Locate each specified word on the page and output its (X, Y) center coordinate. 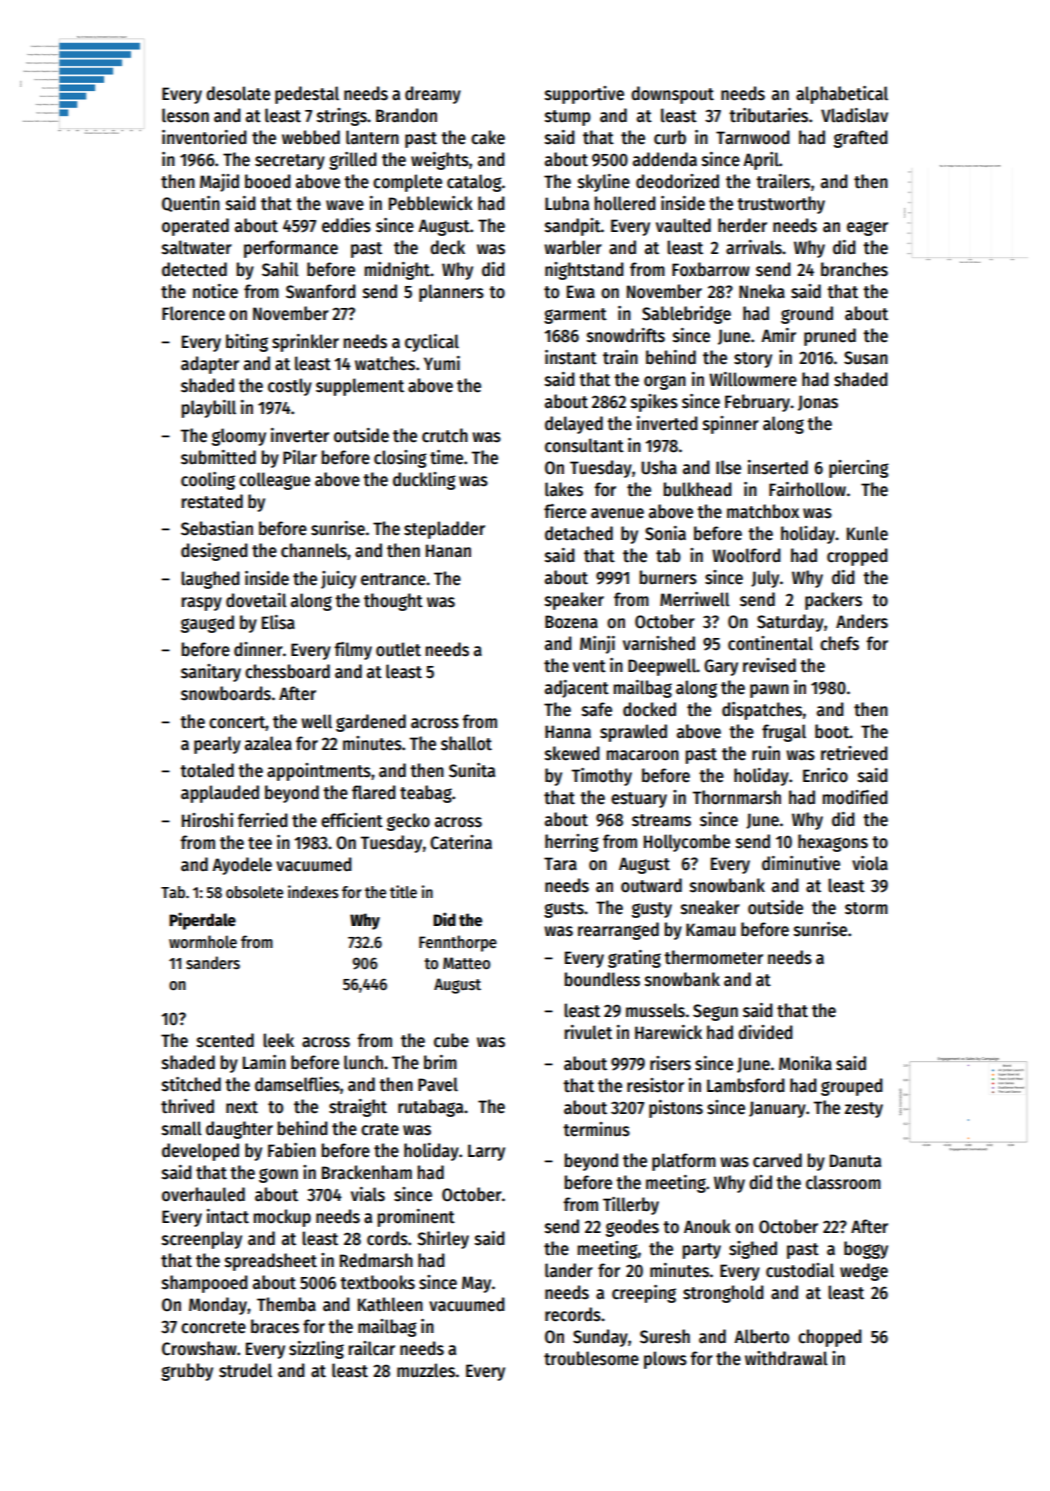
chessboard (287, 671)
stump (568, 118)
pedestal (307, 95)
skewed (572, 753)
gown (278, 1175)
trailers (783, 181)
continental (770, 643)
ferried (262, 820)
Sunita (472, 770)
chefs (839, 643)
